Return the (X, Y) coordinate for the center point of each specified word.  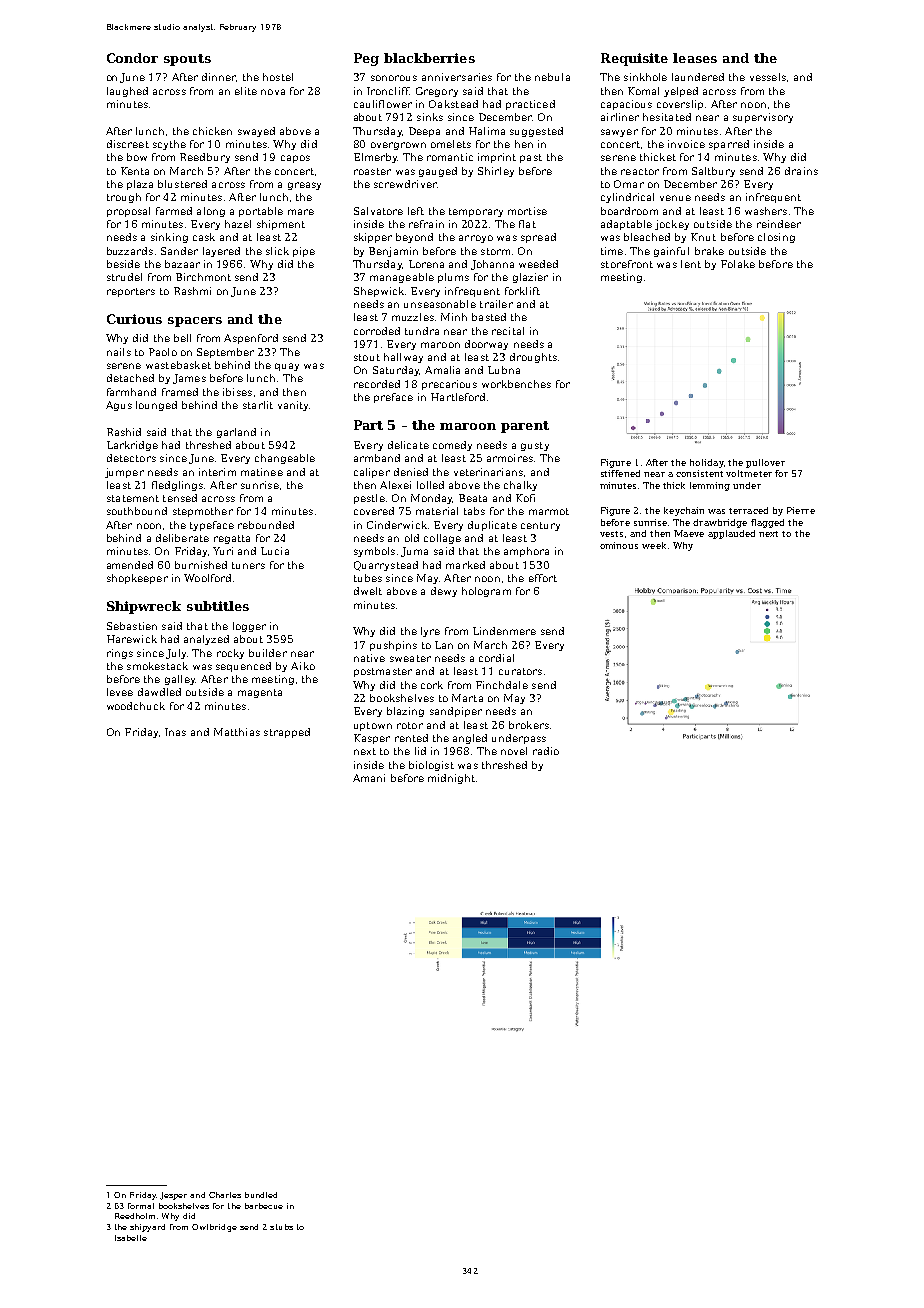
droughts (533, 358)
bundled (261, 1195)
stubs (281, 1227)
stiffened (620, 473)
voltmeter (749, 473)
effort (543, 578)
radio (546, 751)
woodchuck (136, 706)
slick (277, 251)
